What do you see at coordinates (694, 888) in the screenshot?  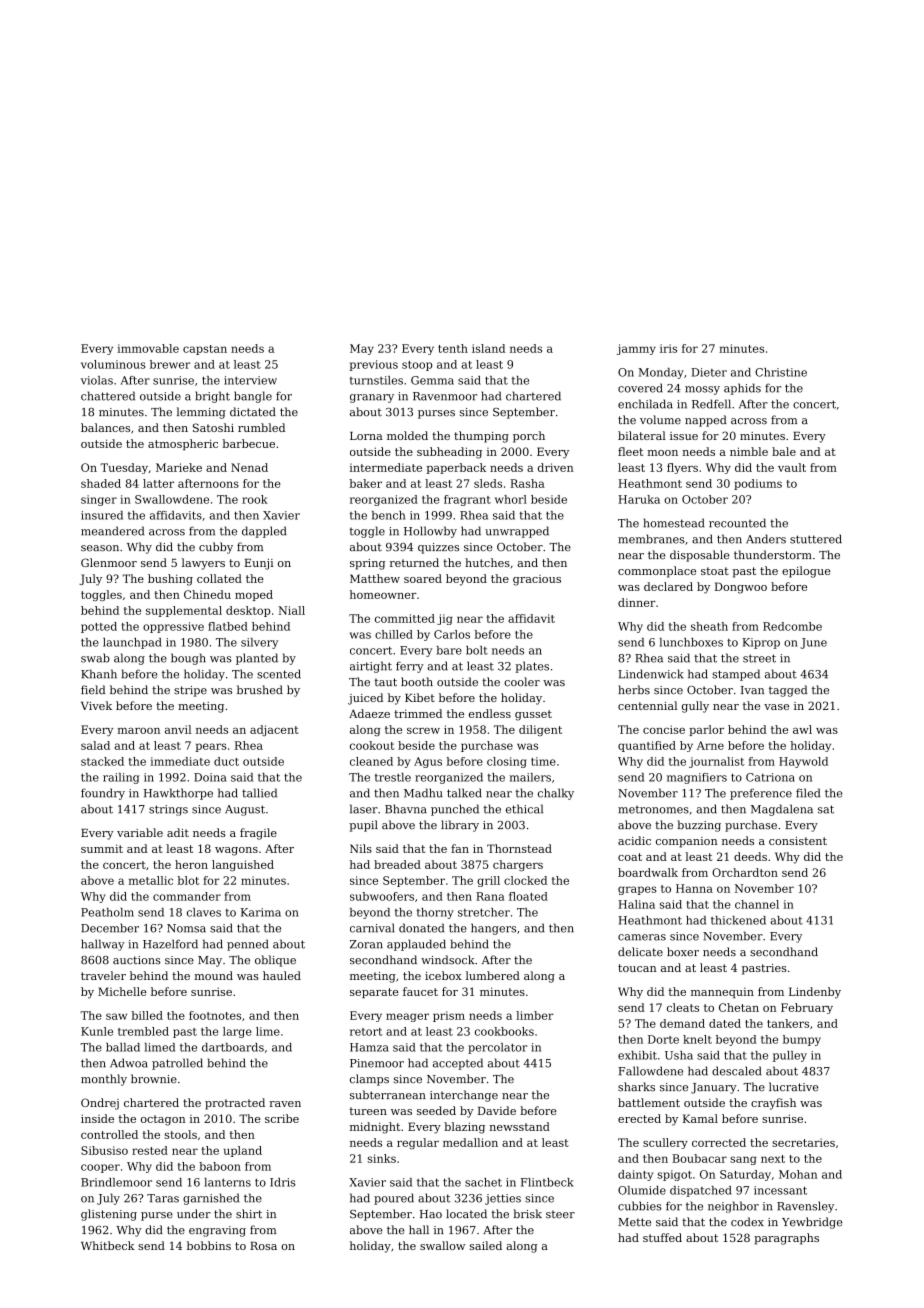 I see `Hanna` at bounding box center [694, 888].
